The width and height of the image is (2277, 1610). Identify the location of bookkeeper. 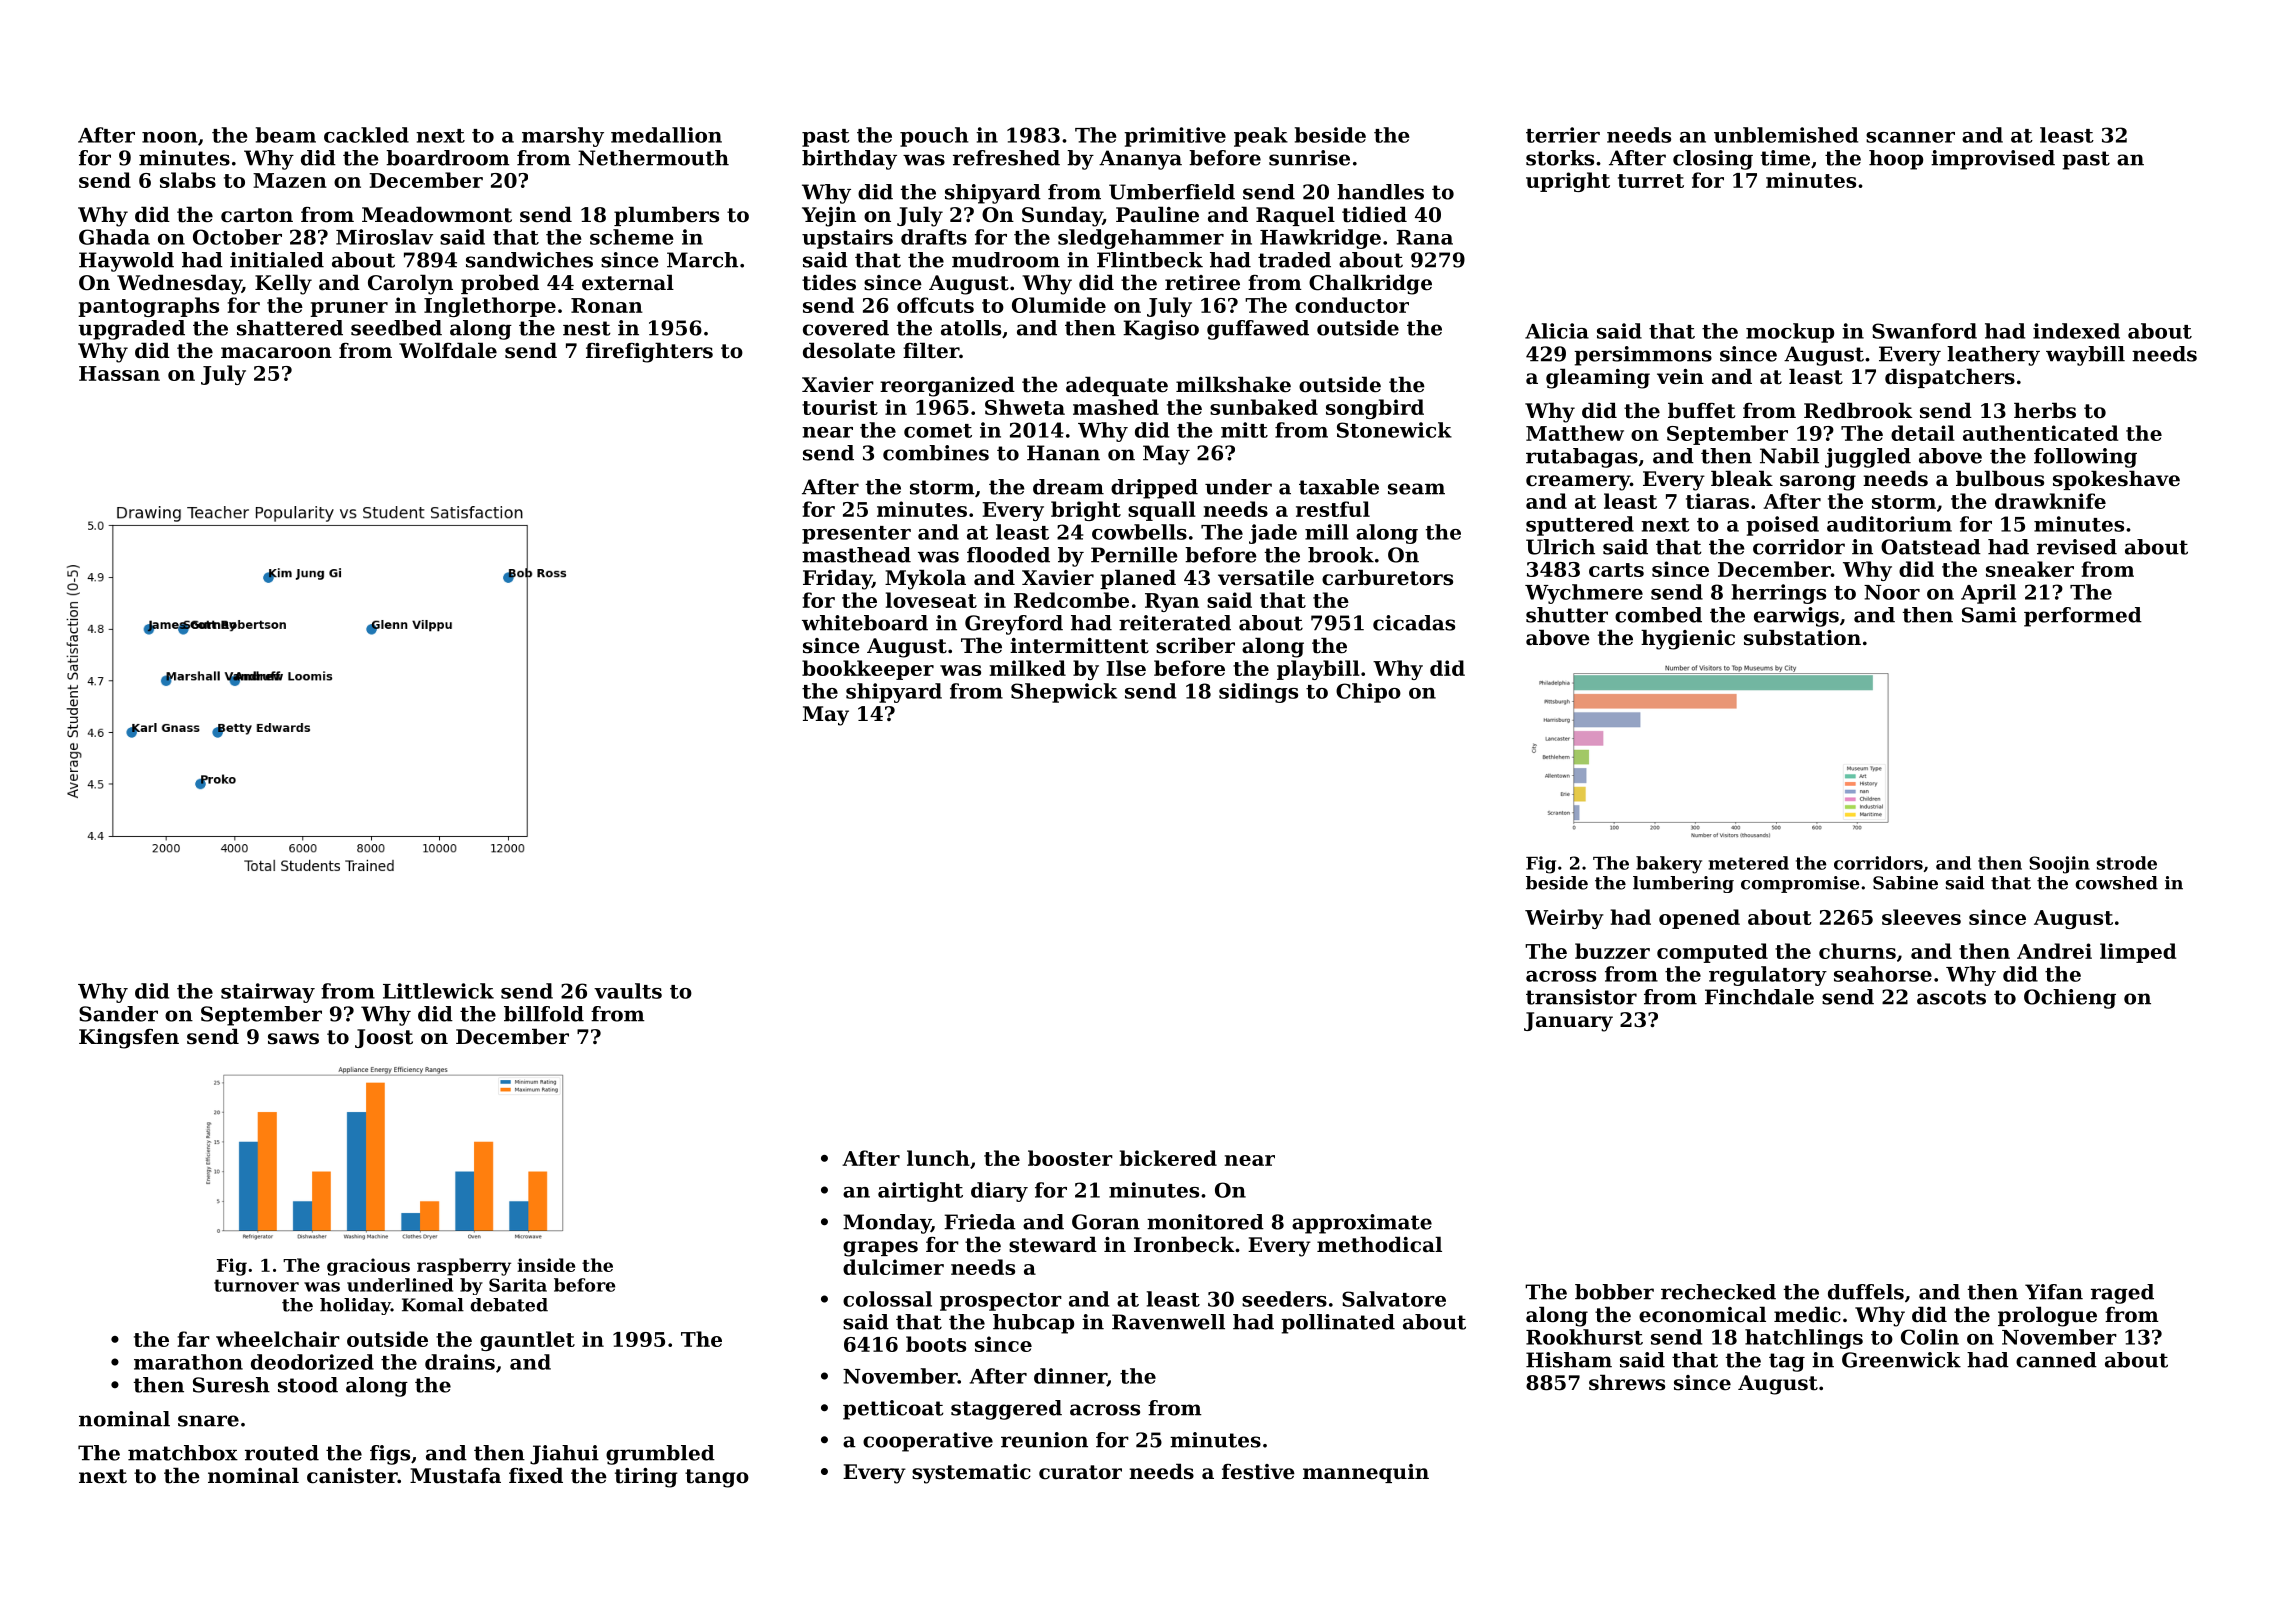
(868, 670).
